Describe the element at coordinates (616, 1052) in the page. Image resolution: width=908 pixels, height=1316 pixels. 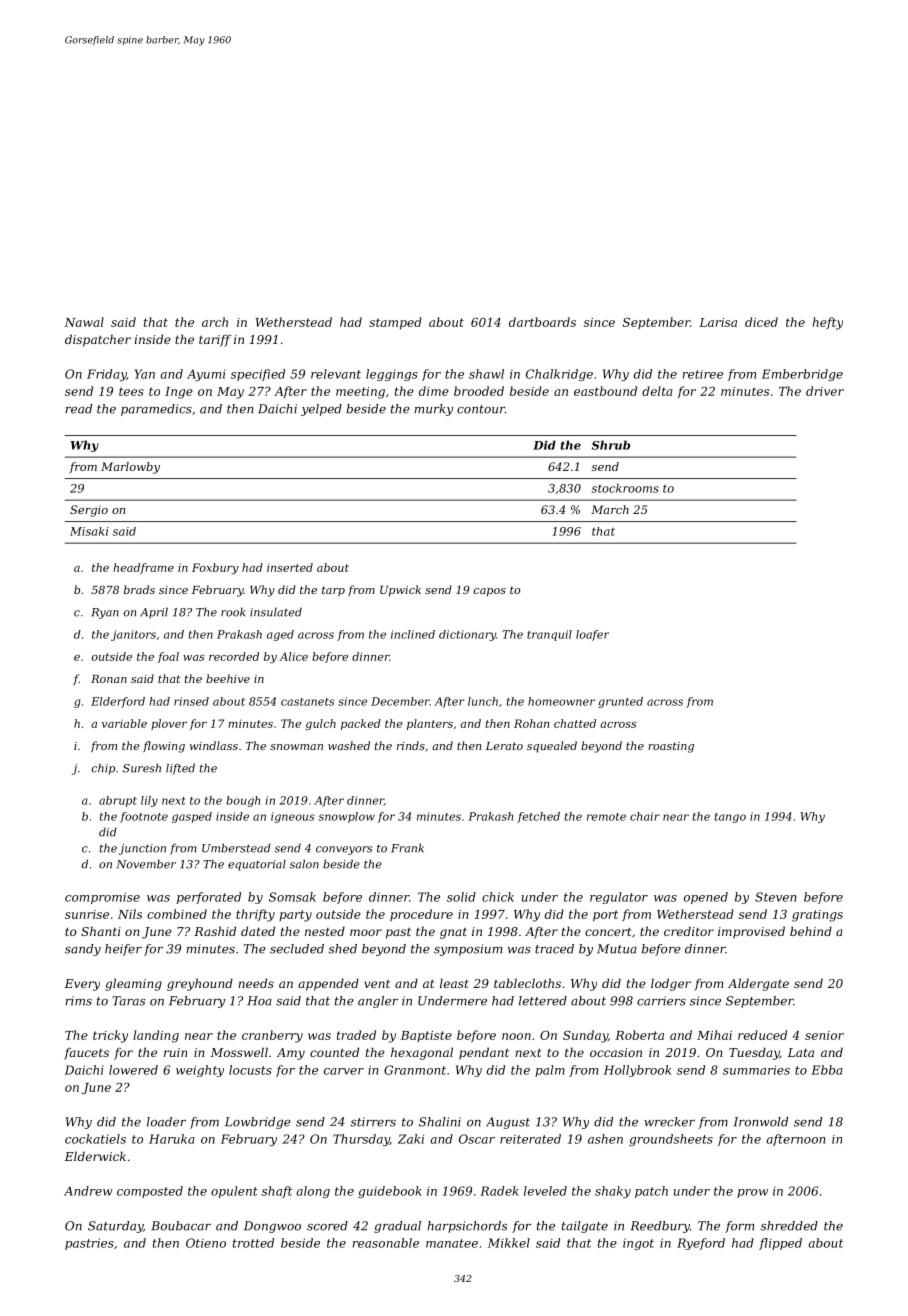
I see `occasion` at that location.
